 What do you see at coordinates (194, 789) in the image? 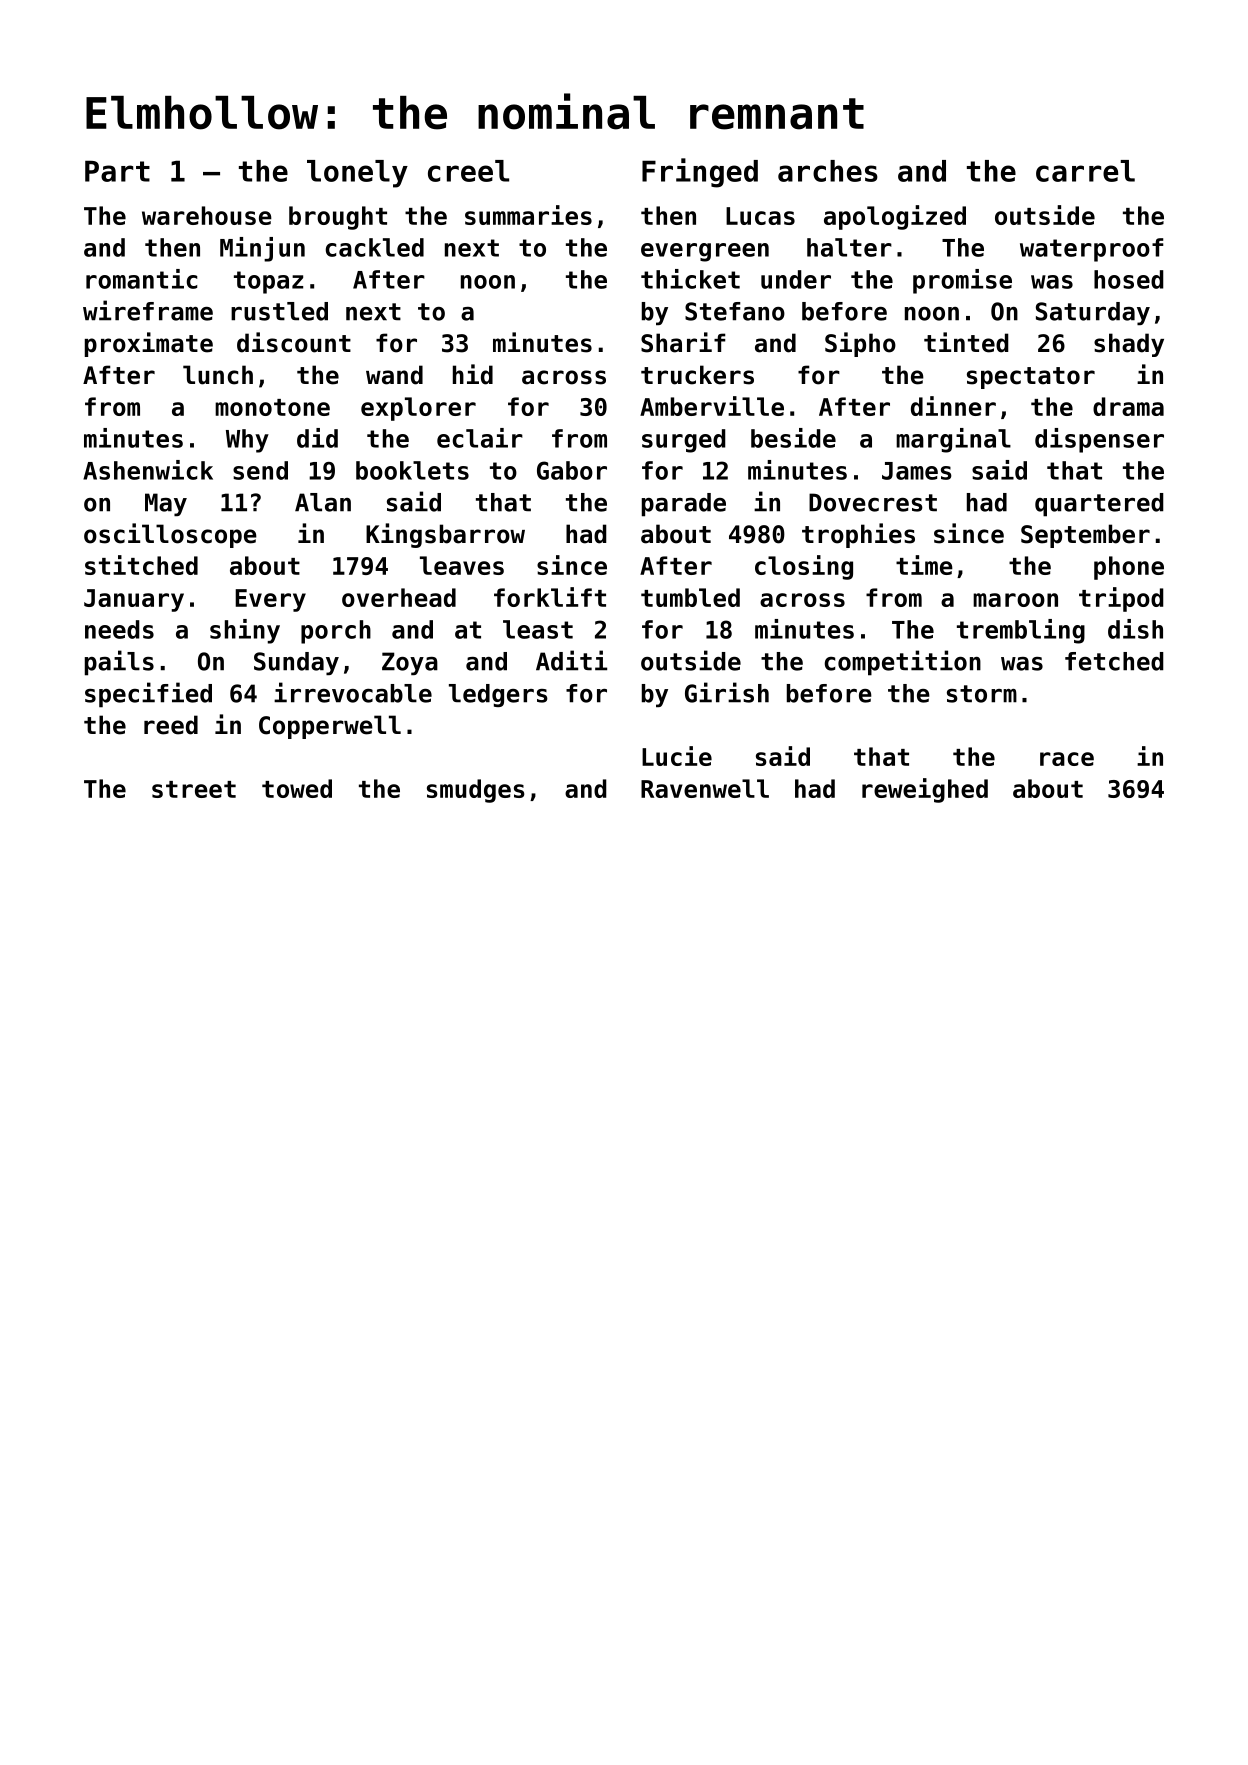
I see `street` at bounding box center [194, 789].
